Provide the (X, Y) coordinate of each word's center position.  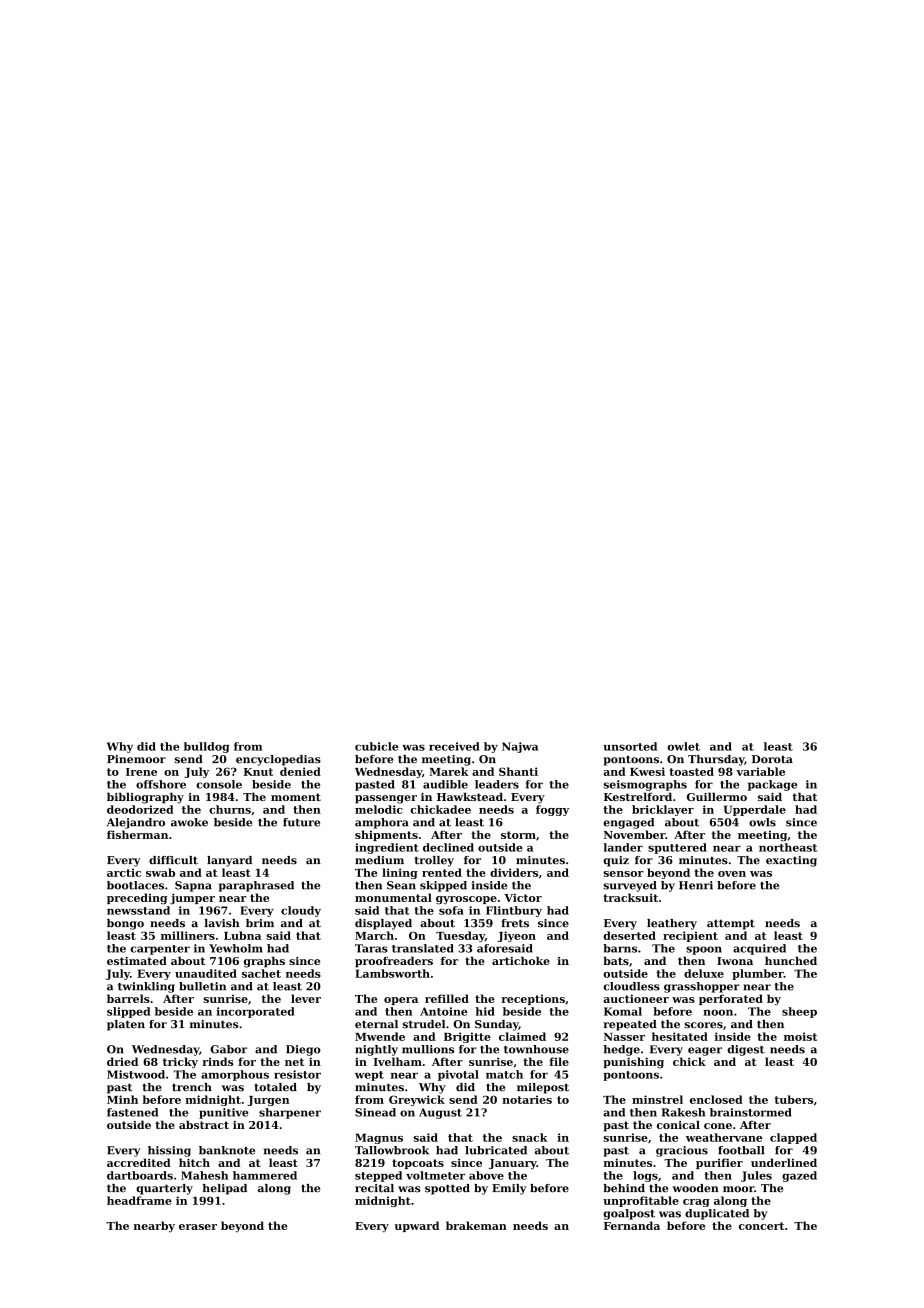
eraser (198, 1227)
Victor (523, 897)
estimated (137, 960)
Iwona (735, 961)
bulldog (206, 747)
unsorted (630, 746)
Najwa (520, 747)
